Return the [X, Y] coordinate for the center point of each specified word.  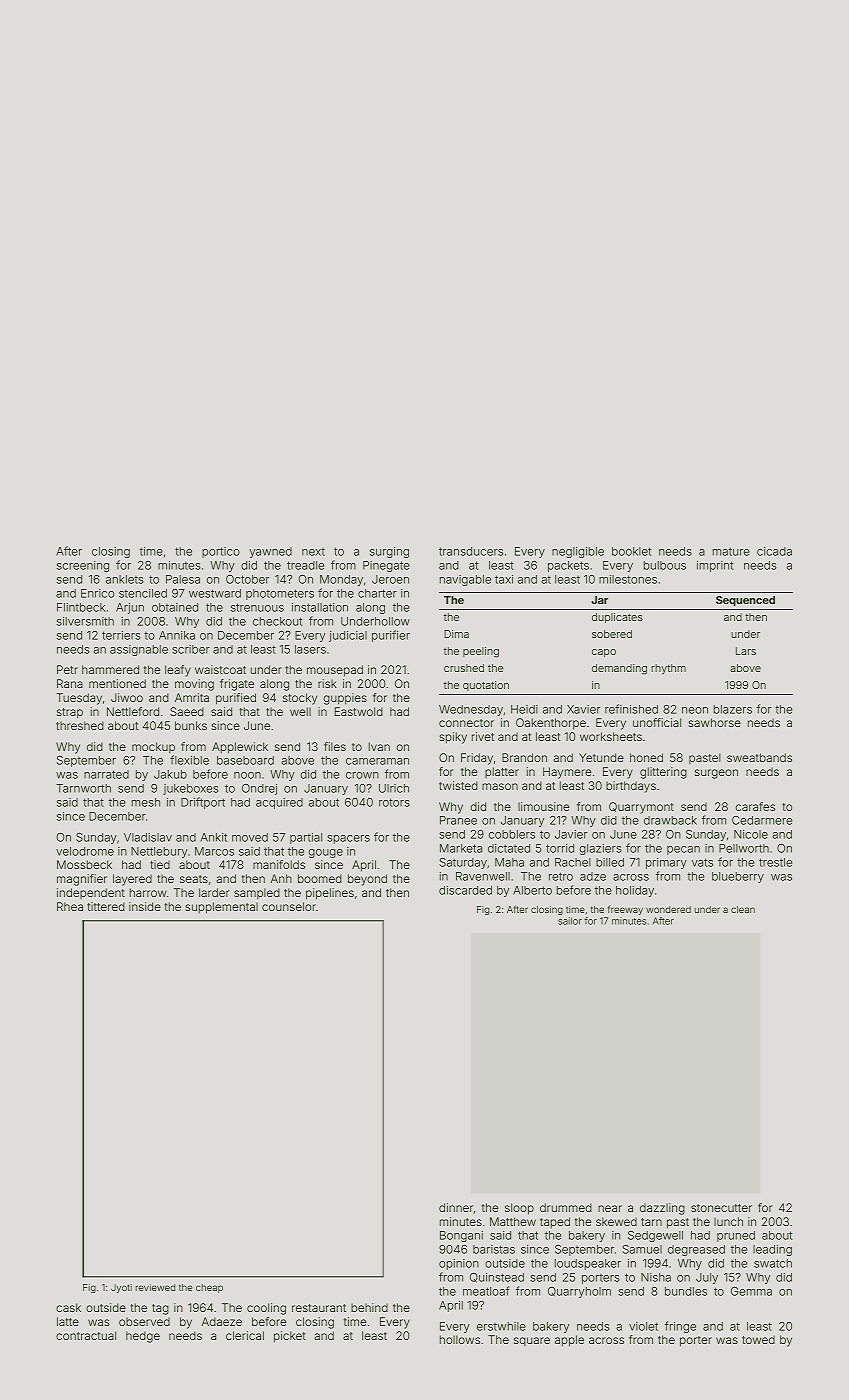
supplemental [221, 908]
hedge [143, 1337]
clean [743, 909]
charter [377, 593]
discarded [465, 890]
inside [145, 906]
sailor [570, 921]
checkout [277, 621]
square [532, 1341]
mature [731, 551]
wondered [668, 909]
